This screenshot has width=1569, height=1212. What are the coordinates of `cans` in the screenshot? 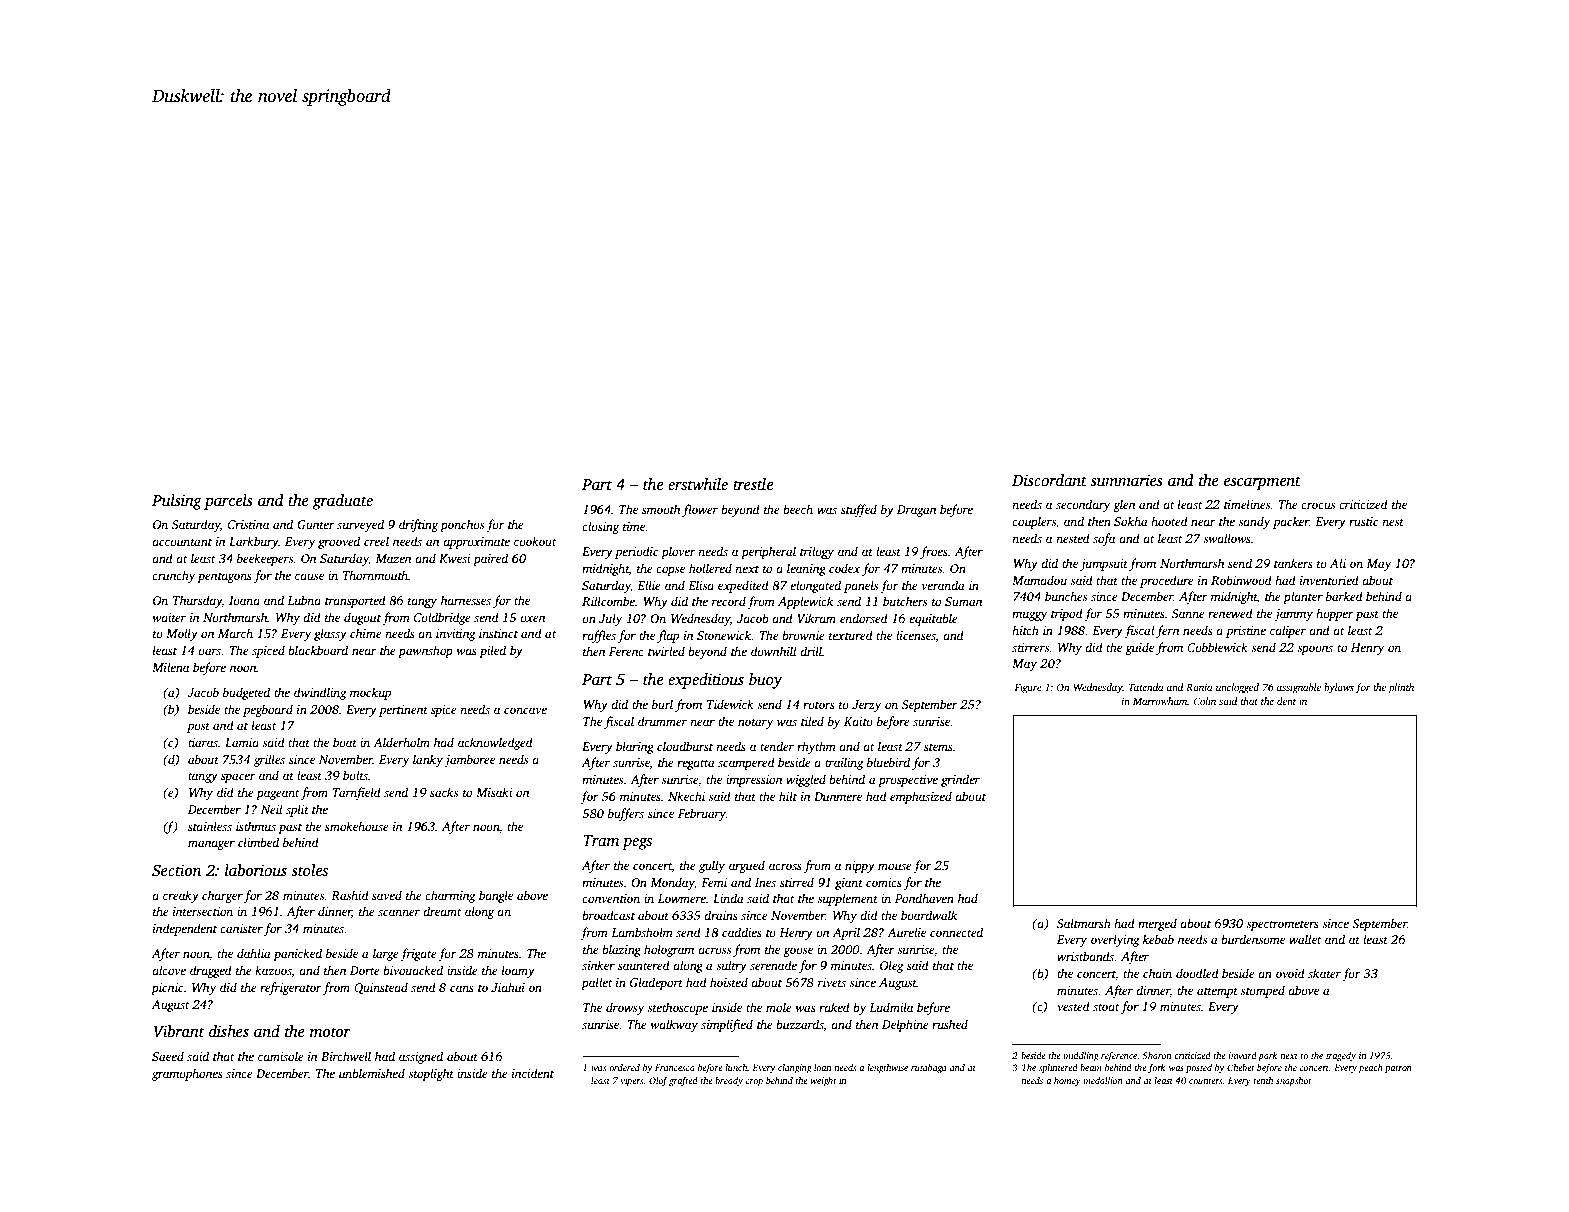 It's located at (462, 988).
